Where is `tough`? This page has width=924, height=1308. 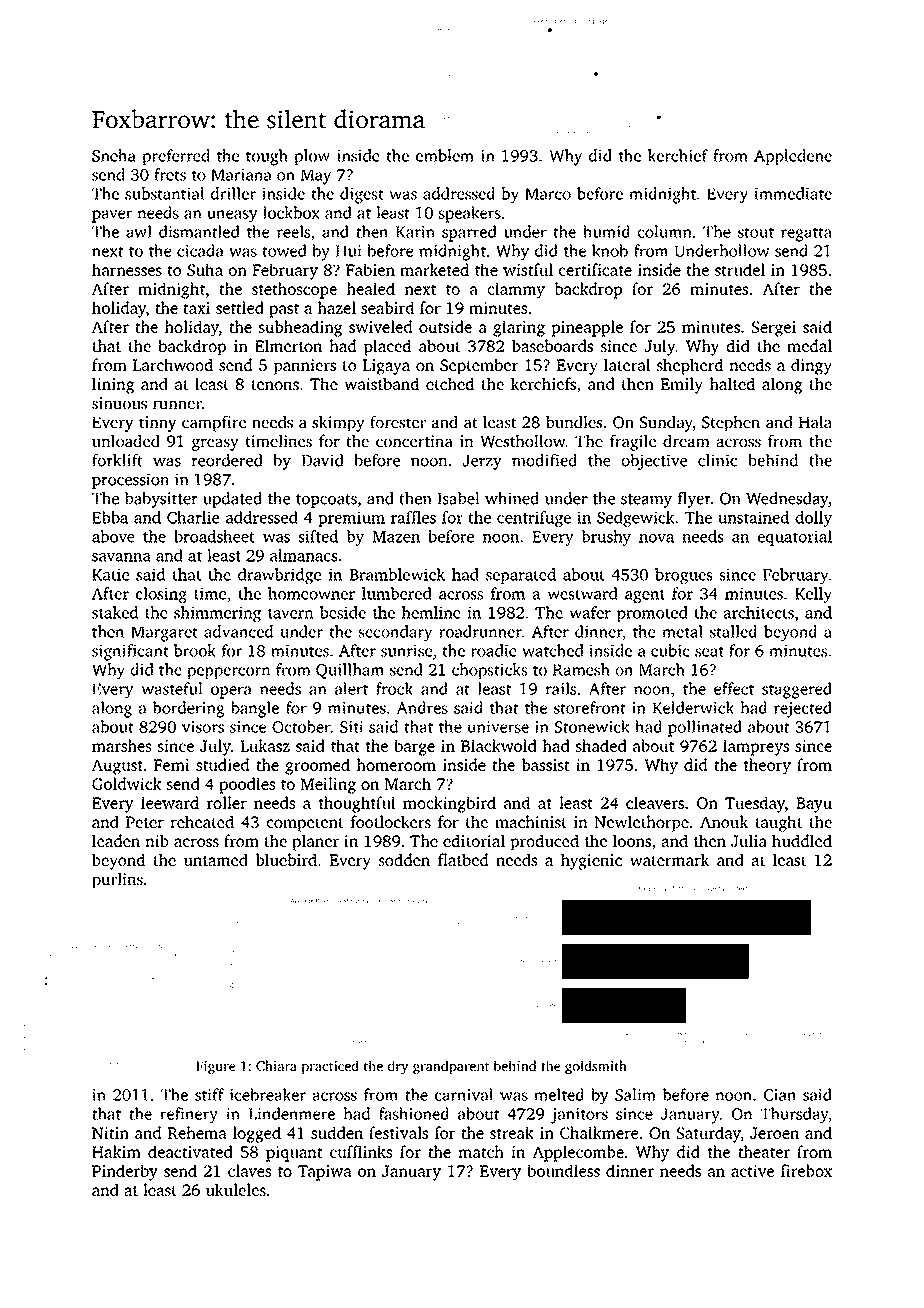
tough is located at coordinates (267, 157).
